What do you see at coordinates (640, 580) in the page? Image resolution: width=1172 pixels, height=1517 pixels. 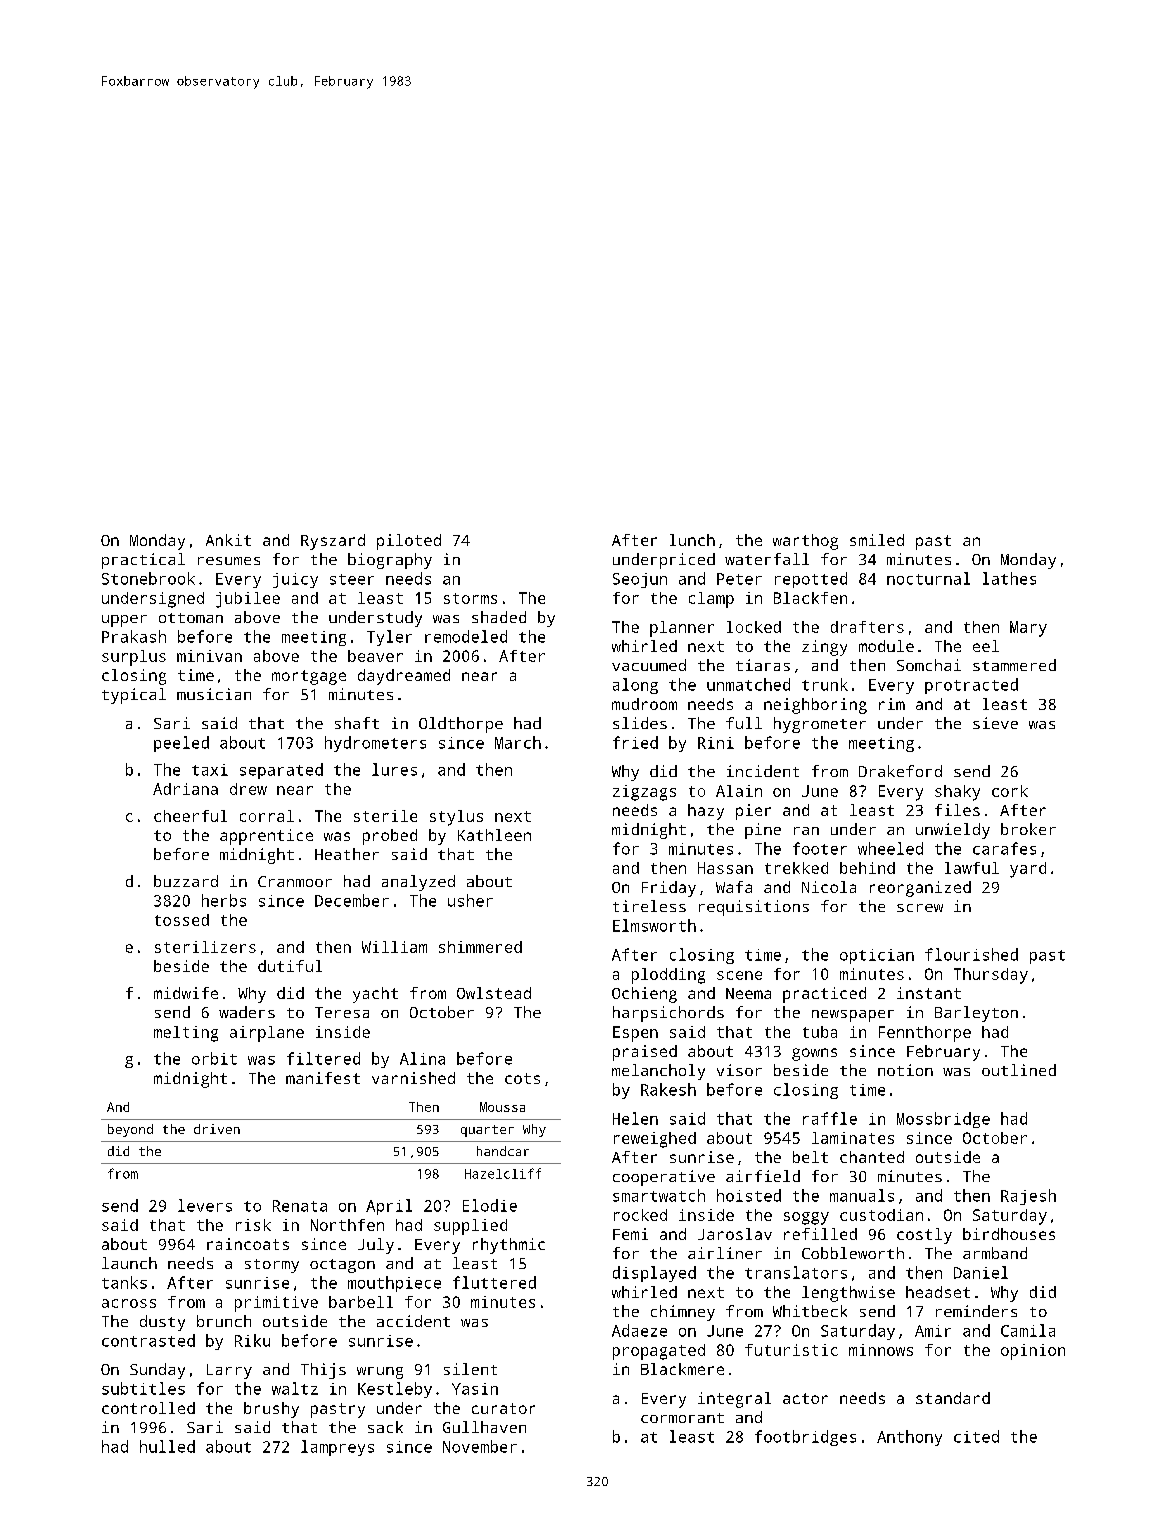 I see `Seojun` at bounding box center [640, 580].
